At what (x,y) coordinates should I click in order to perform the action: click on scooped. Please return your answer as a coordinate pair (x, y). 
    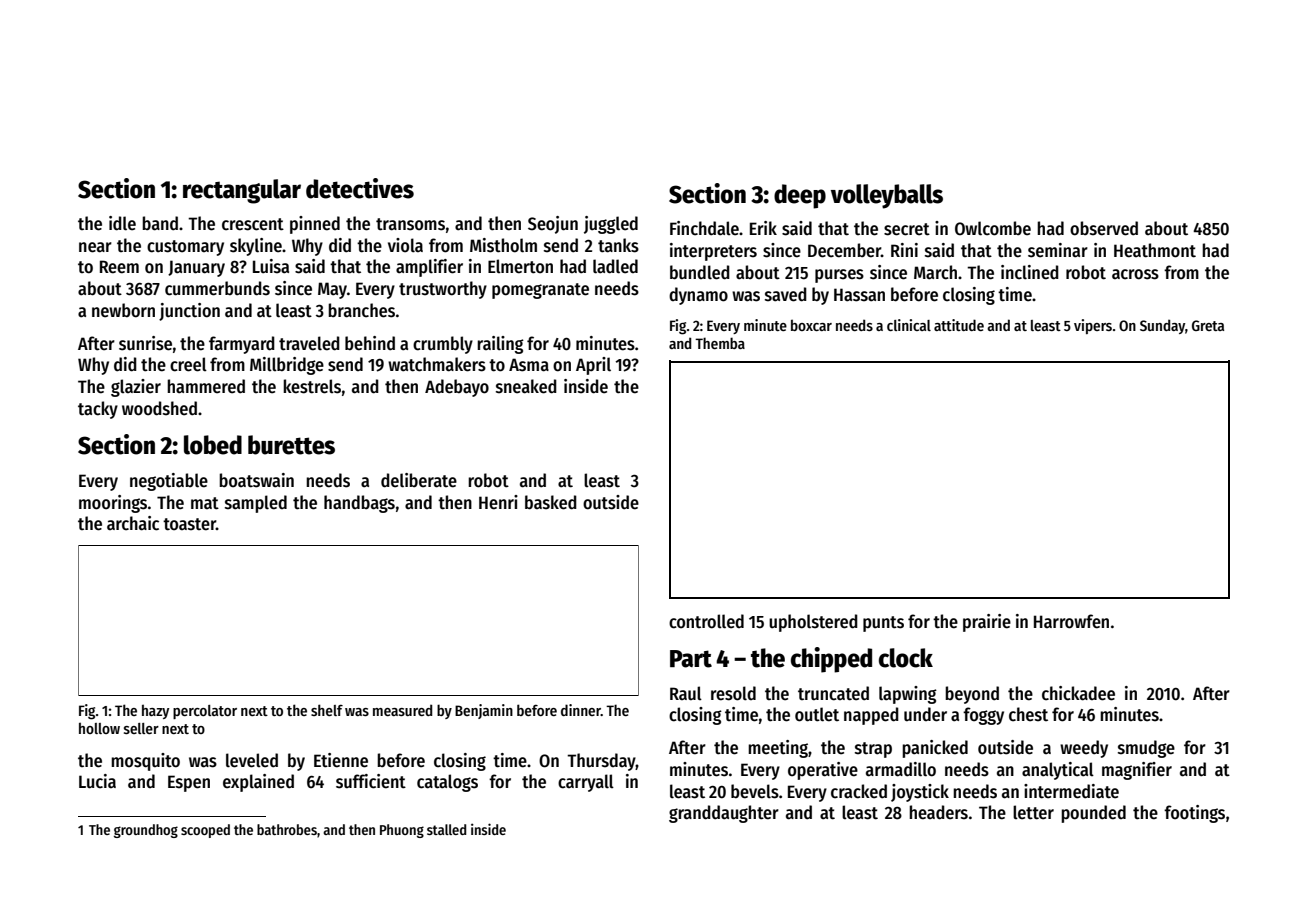
    Looking at the image, I should click on (205, 831).
